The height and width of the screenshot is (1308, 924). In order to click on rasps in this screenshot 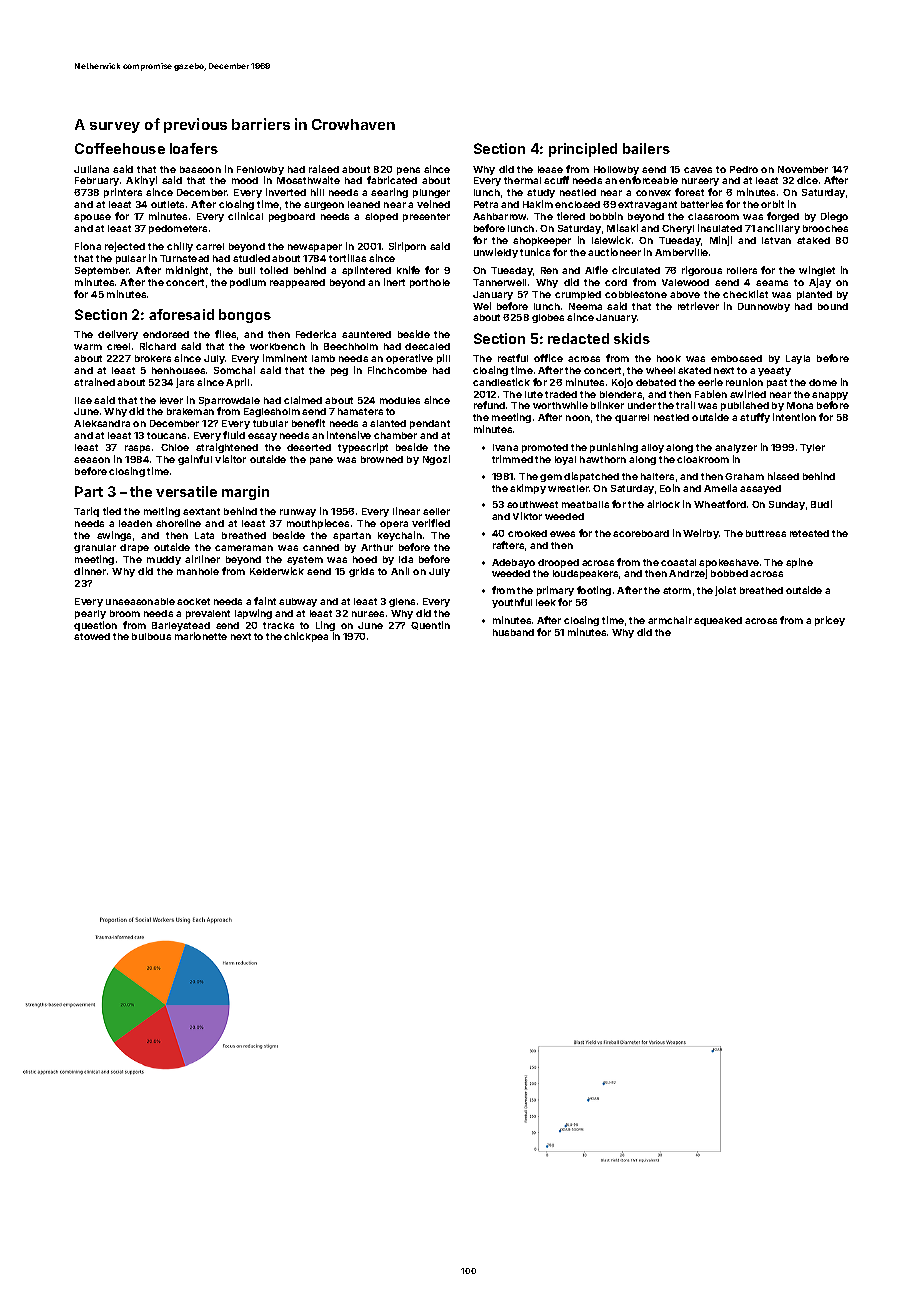, I will do `click(137, 449)`.
